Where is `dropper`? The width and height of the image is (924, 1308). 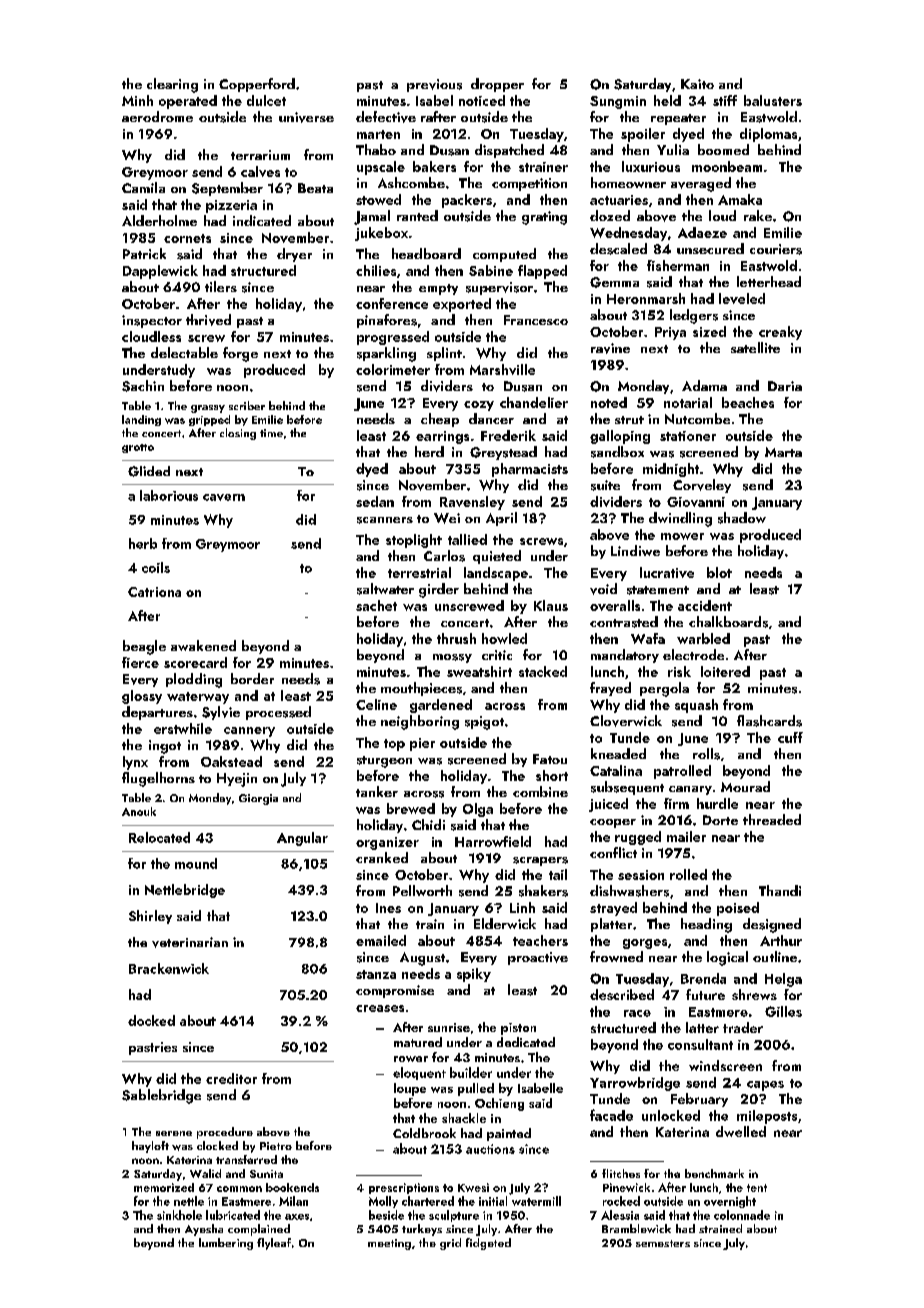 dropper is located at coordinates (497, 85).
